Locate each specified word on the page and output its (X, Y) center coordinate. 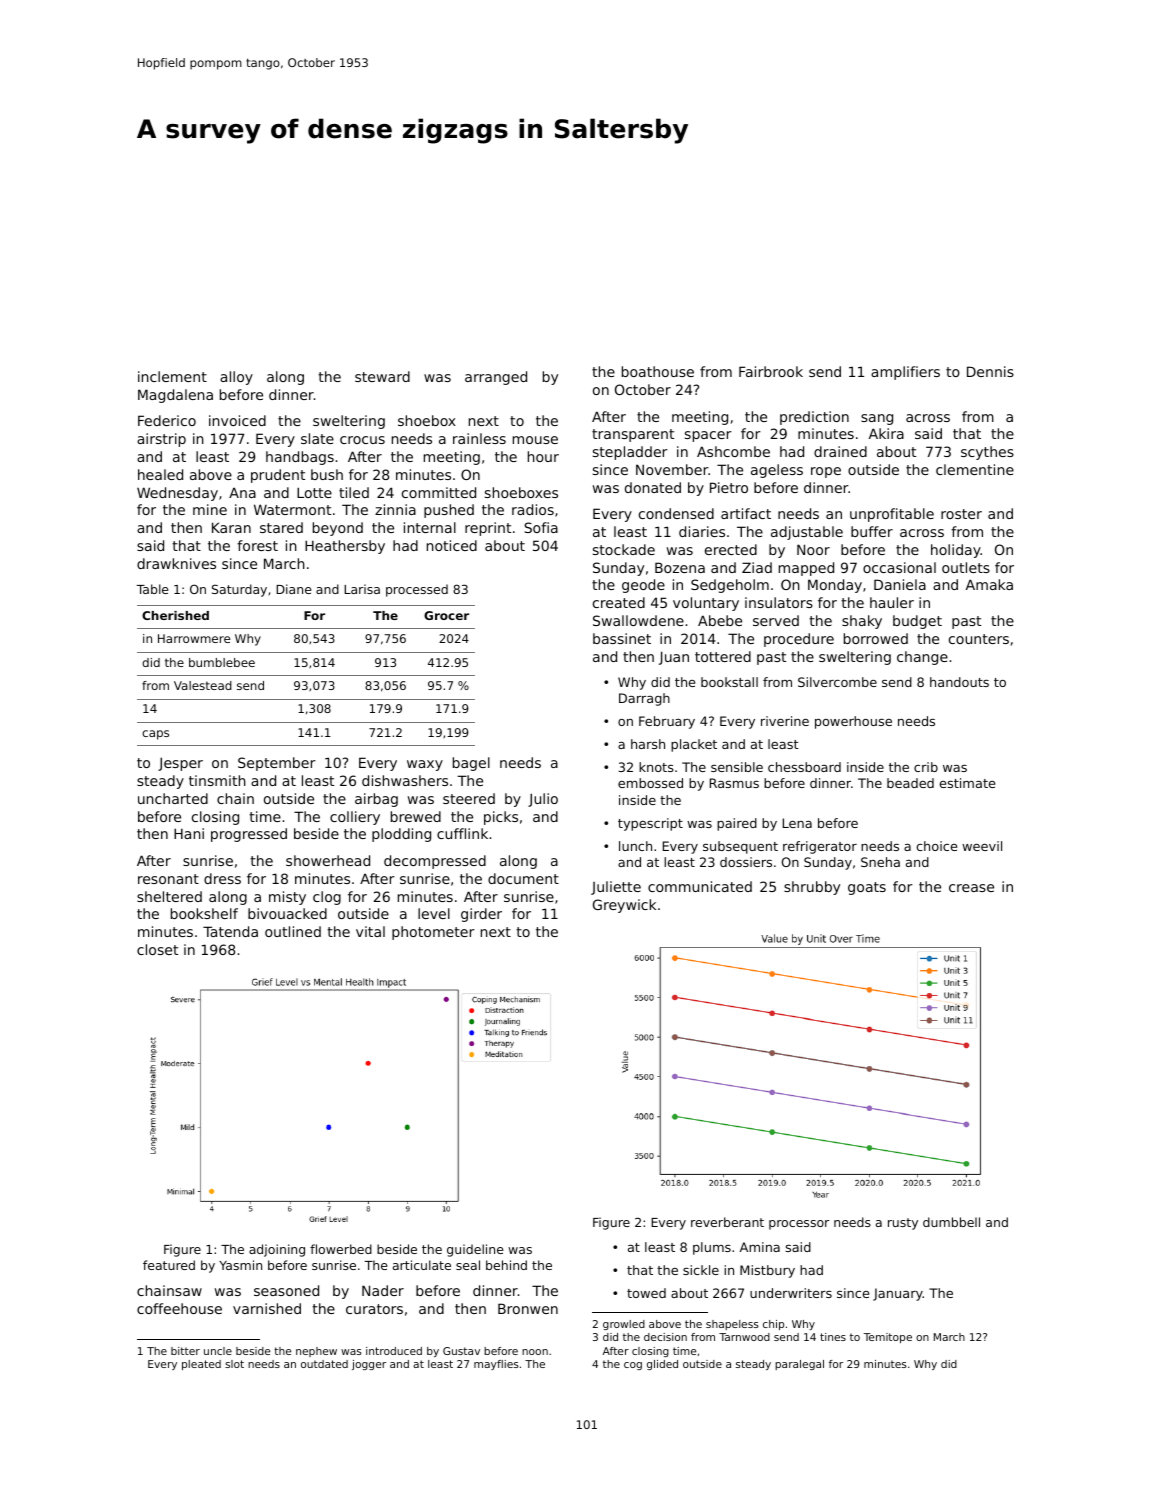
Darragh (644, 699)
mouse (535, 440)
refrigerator (820, 847)
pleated (201, 1365)
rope (826, 472)
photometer (433, 933)
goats (867, 888)
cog (633, 1366)
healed (160, 474)
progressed (249, 835)
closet (157, 949)
